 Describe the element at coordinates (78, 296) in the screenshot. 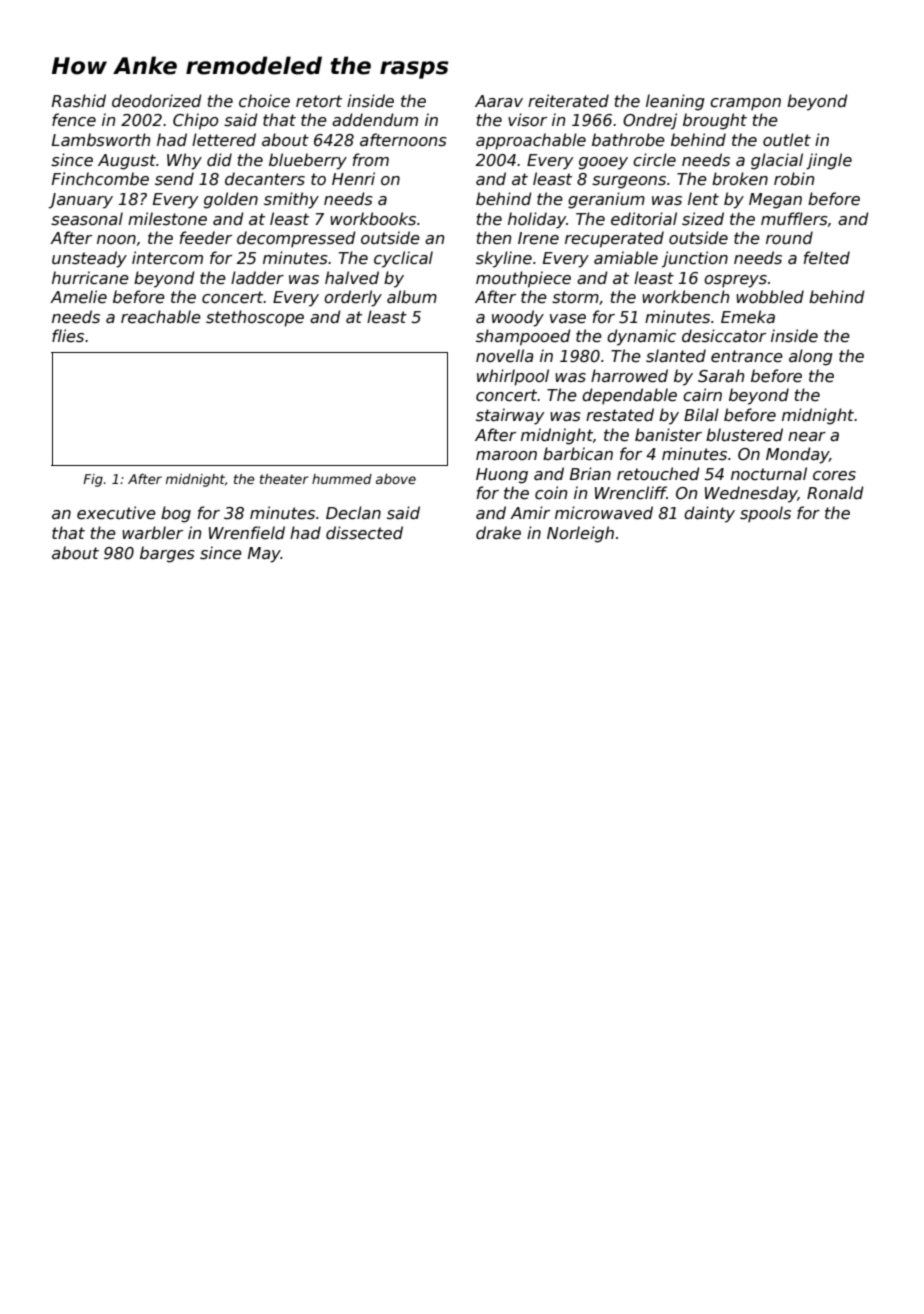

I see `Amelie` at that location.
